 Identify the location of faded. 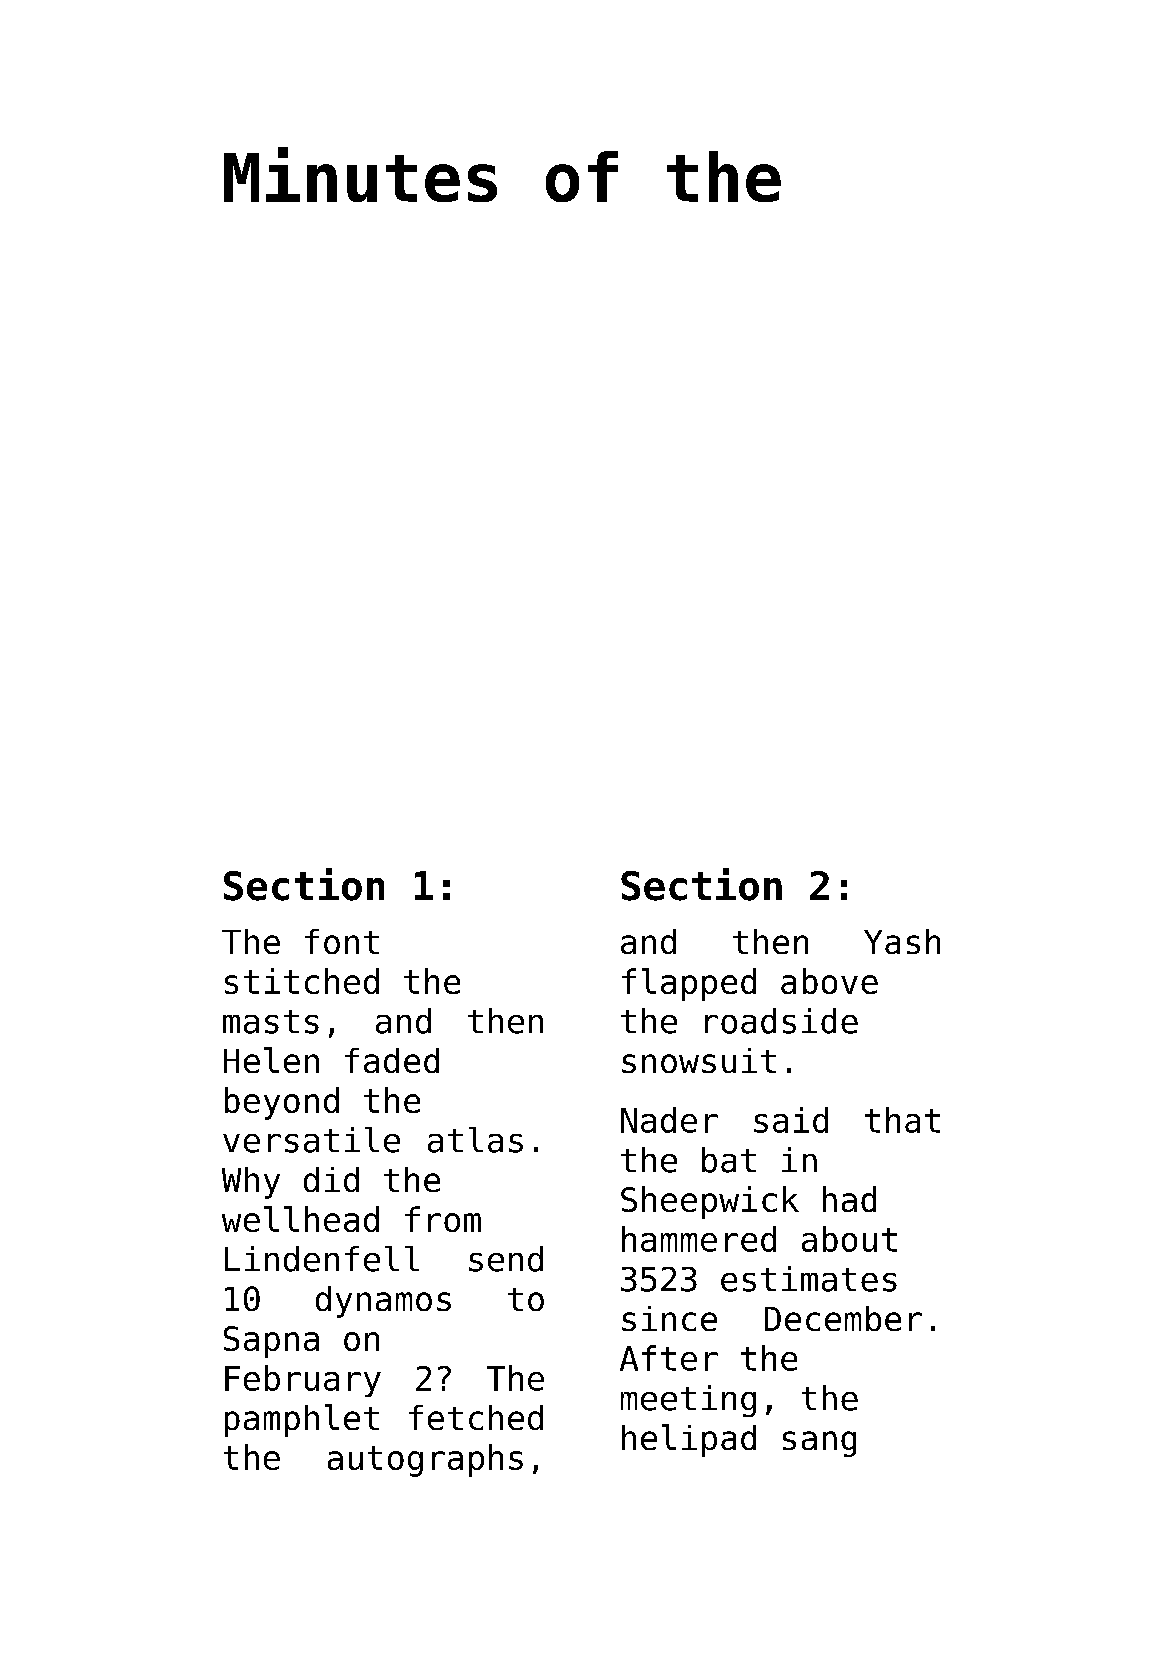
(392, 1060).
